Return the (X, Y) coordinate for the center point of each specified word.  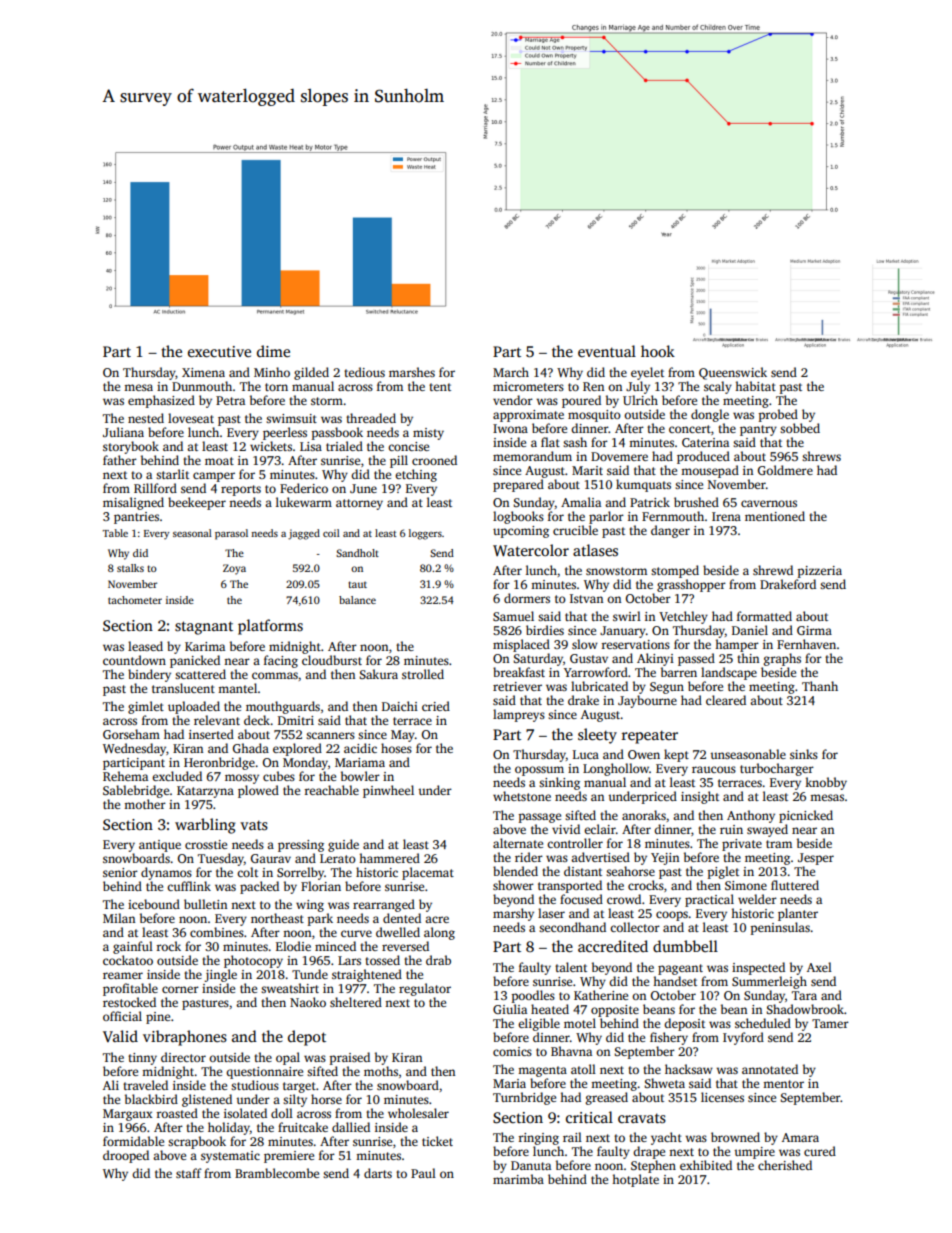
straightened (367, 975)
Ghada (251, 748)
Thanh (820, 686)
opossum (539, 771)
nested (146, 418)
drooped (126, 1156)
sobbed (800, 428)
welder (757, 899)
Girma (814, 630)
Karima (205, 646)
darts (378, 1173)
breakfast (519, 672)
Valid (120, 1036)
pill (399, 461)
